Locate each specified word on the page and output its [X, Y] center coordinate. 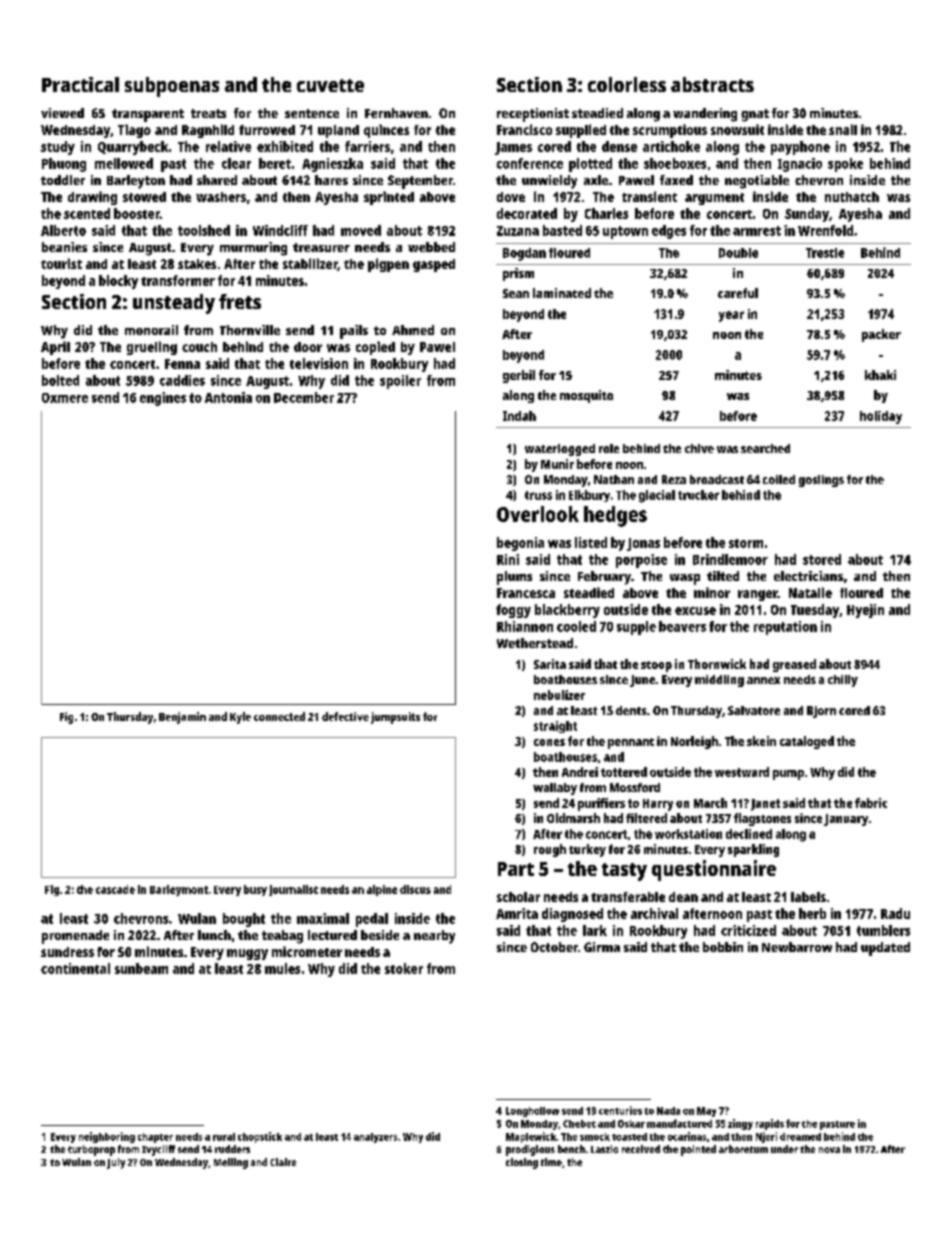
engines [163, 399]
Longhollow [532, 1112]
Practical [80, 84]
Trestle [825, 253]
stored [822, 559]
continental [75, 968]
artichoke [671, 146]
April [55, 348]
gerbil [519, 376]
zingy [740, 1124]
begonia [520, 544]
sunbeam [141, 968]
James [513, 148]
